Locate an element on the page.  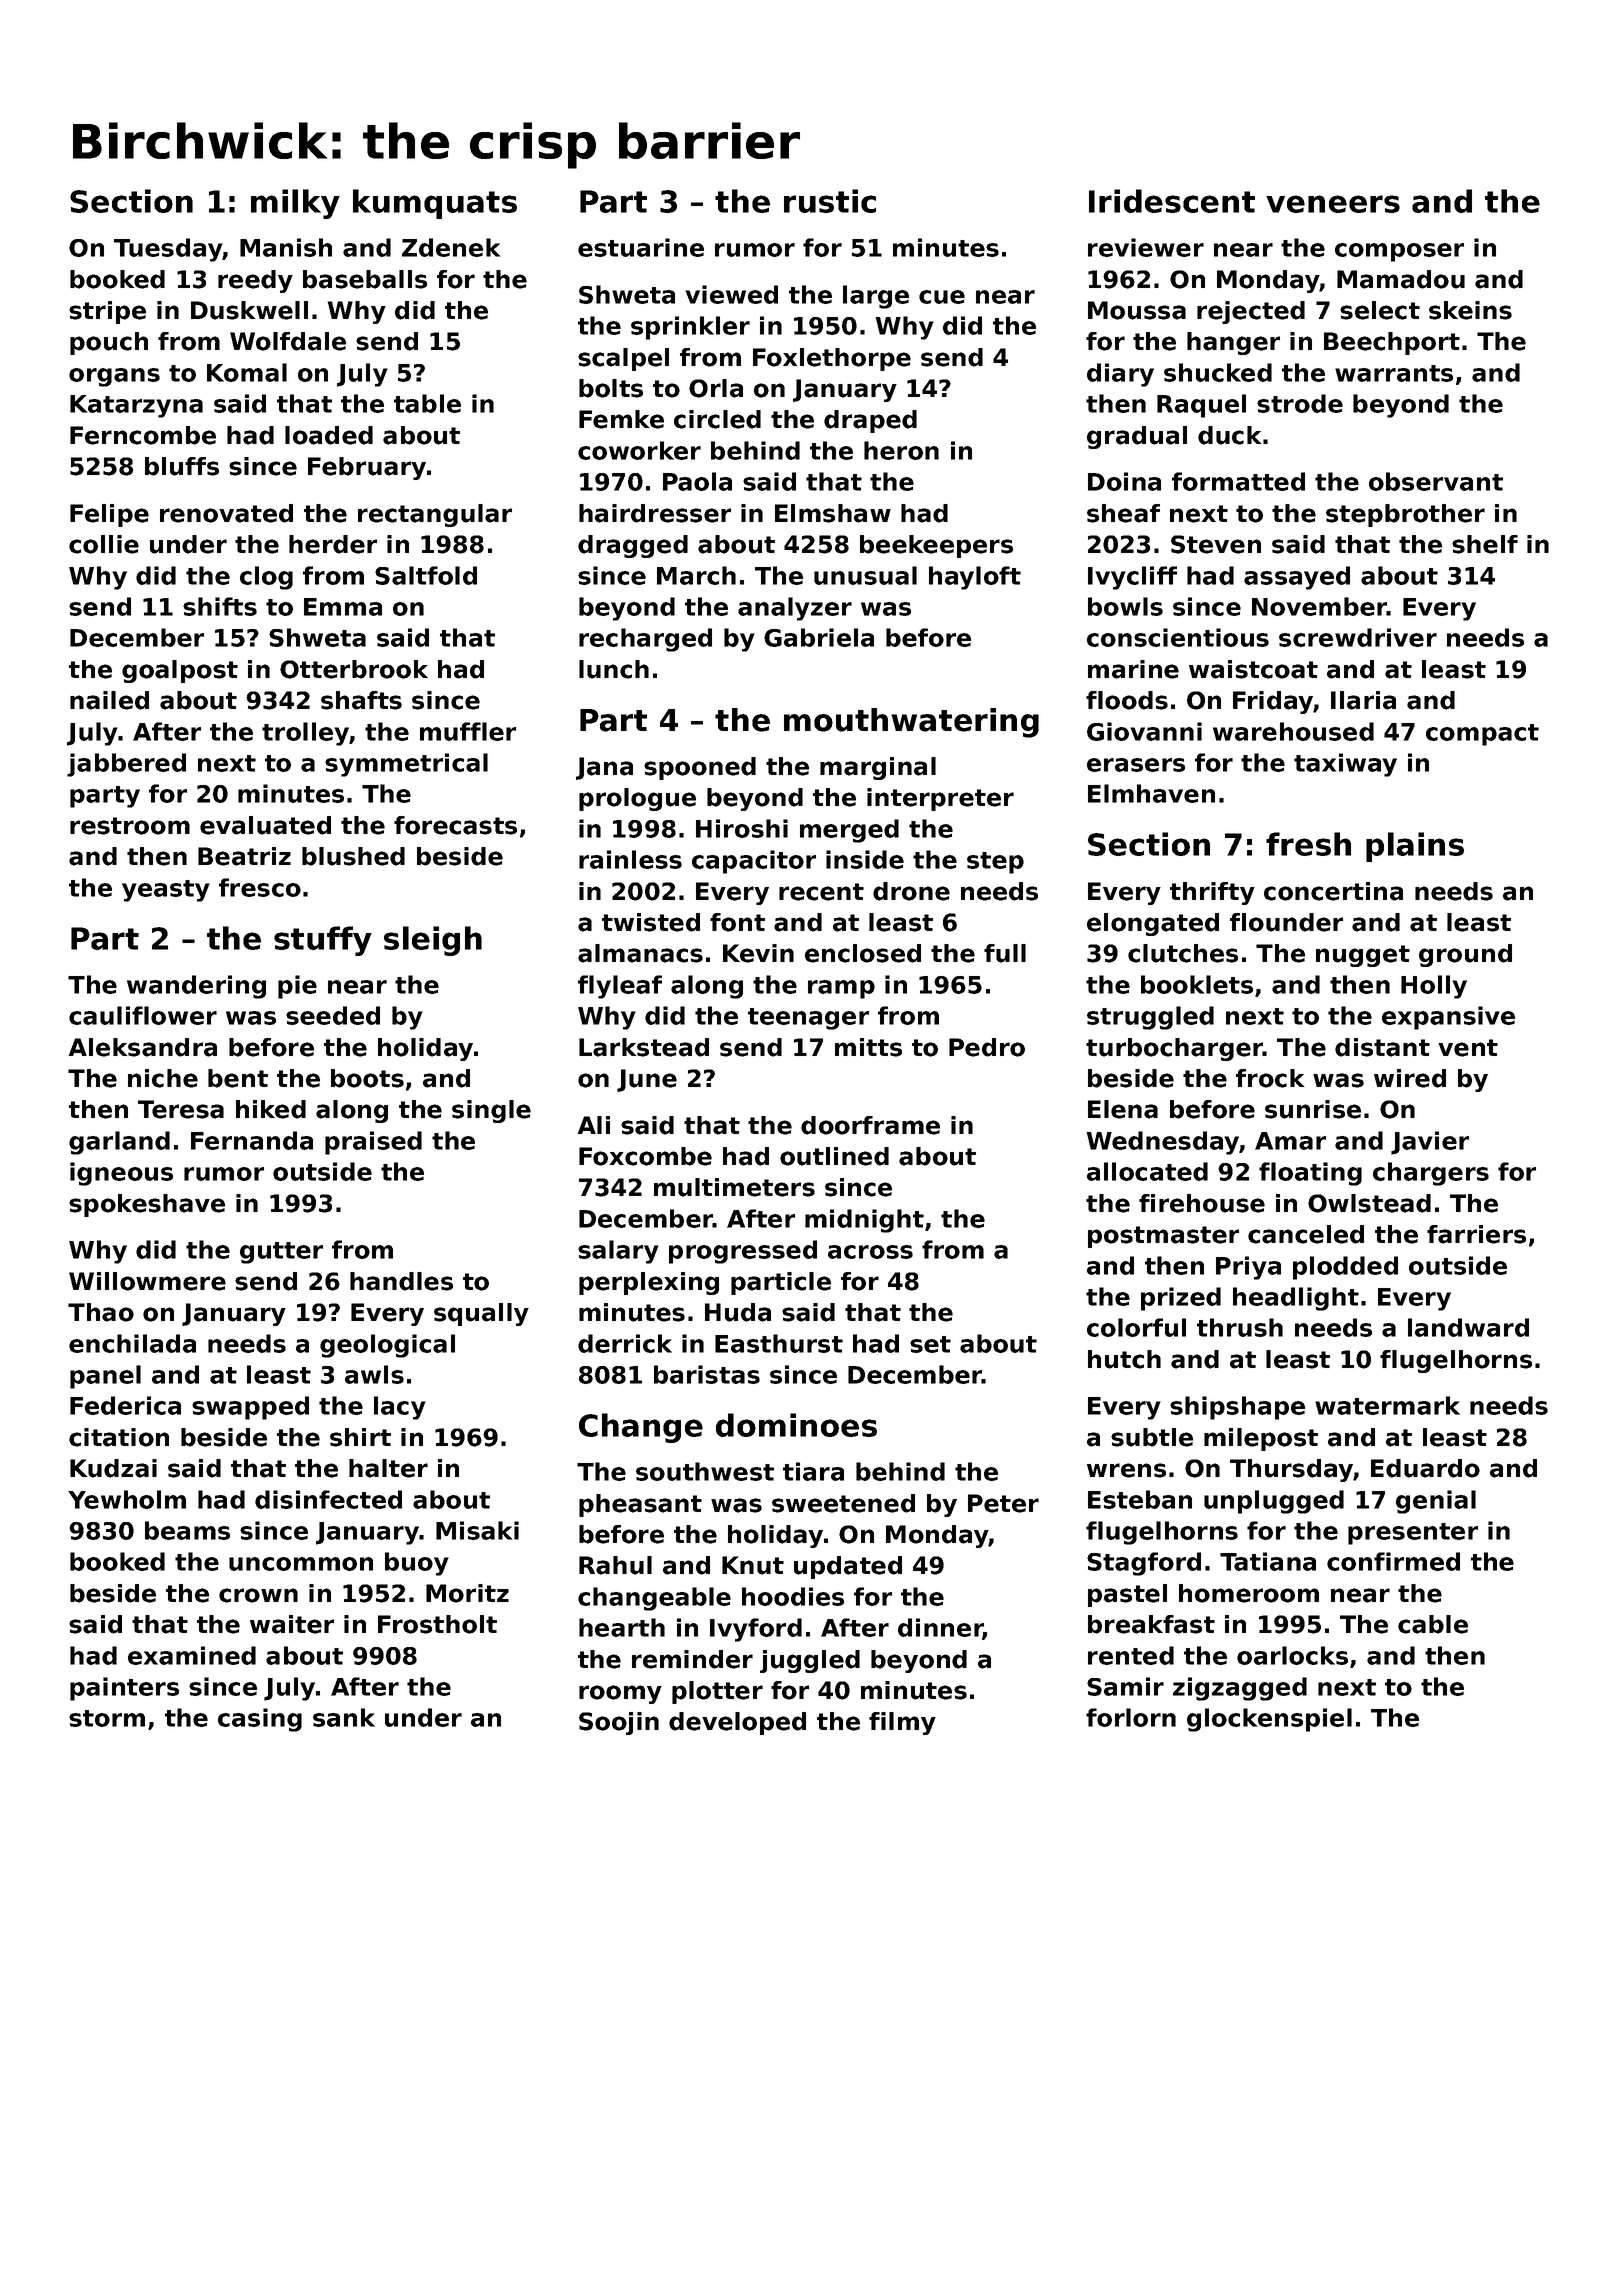
compact is located at coordinates (1482, 735).
